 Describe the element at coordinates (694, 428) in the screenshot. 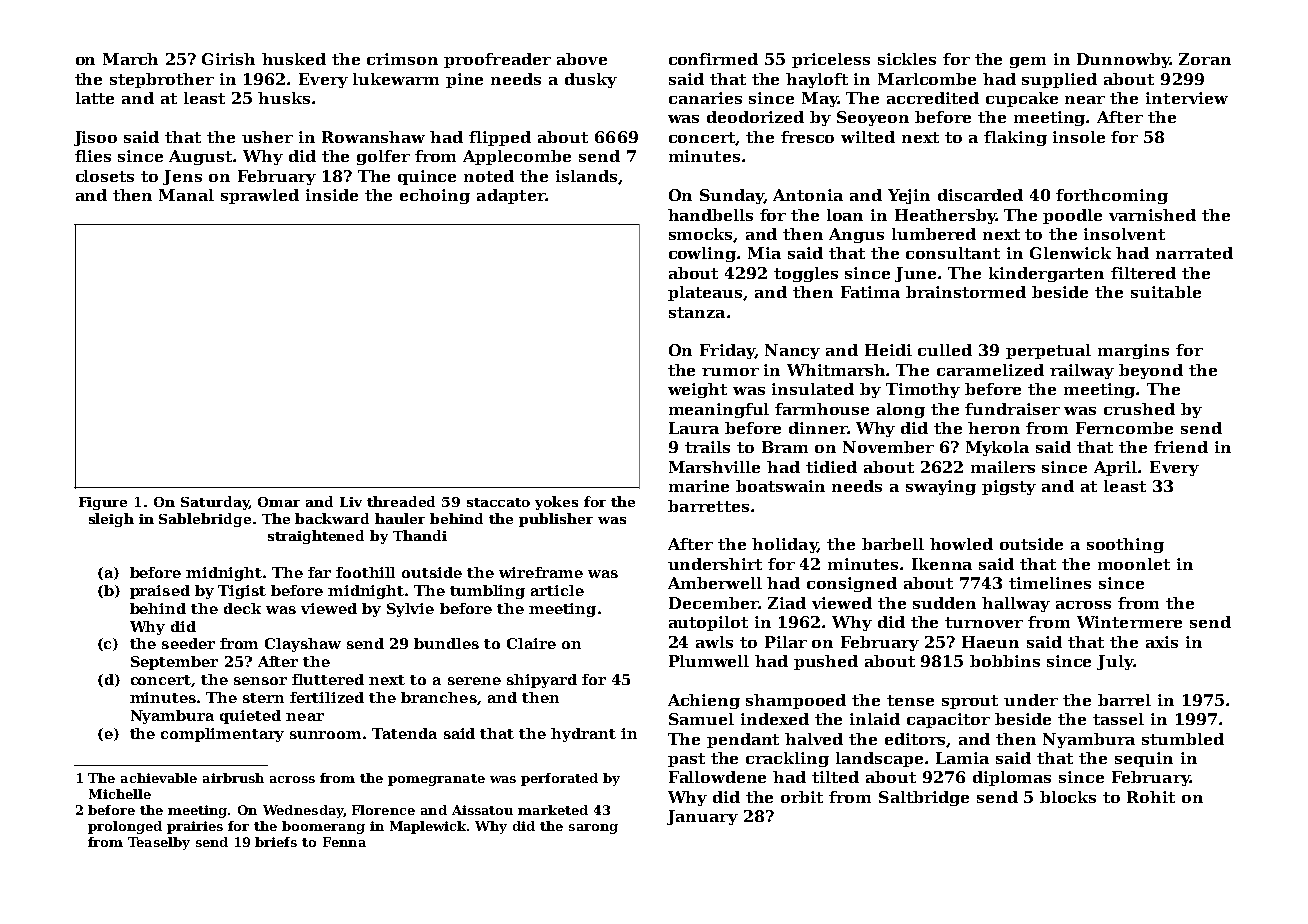

I see `Laura` at that location.
